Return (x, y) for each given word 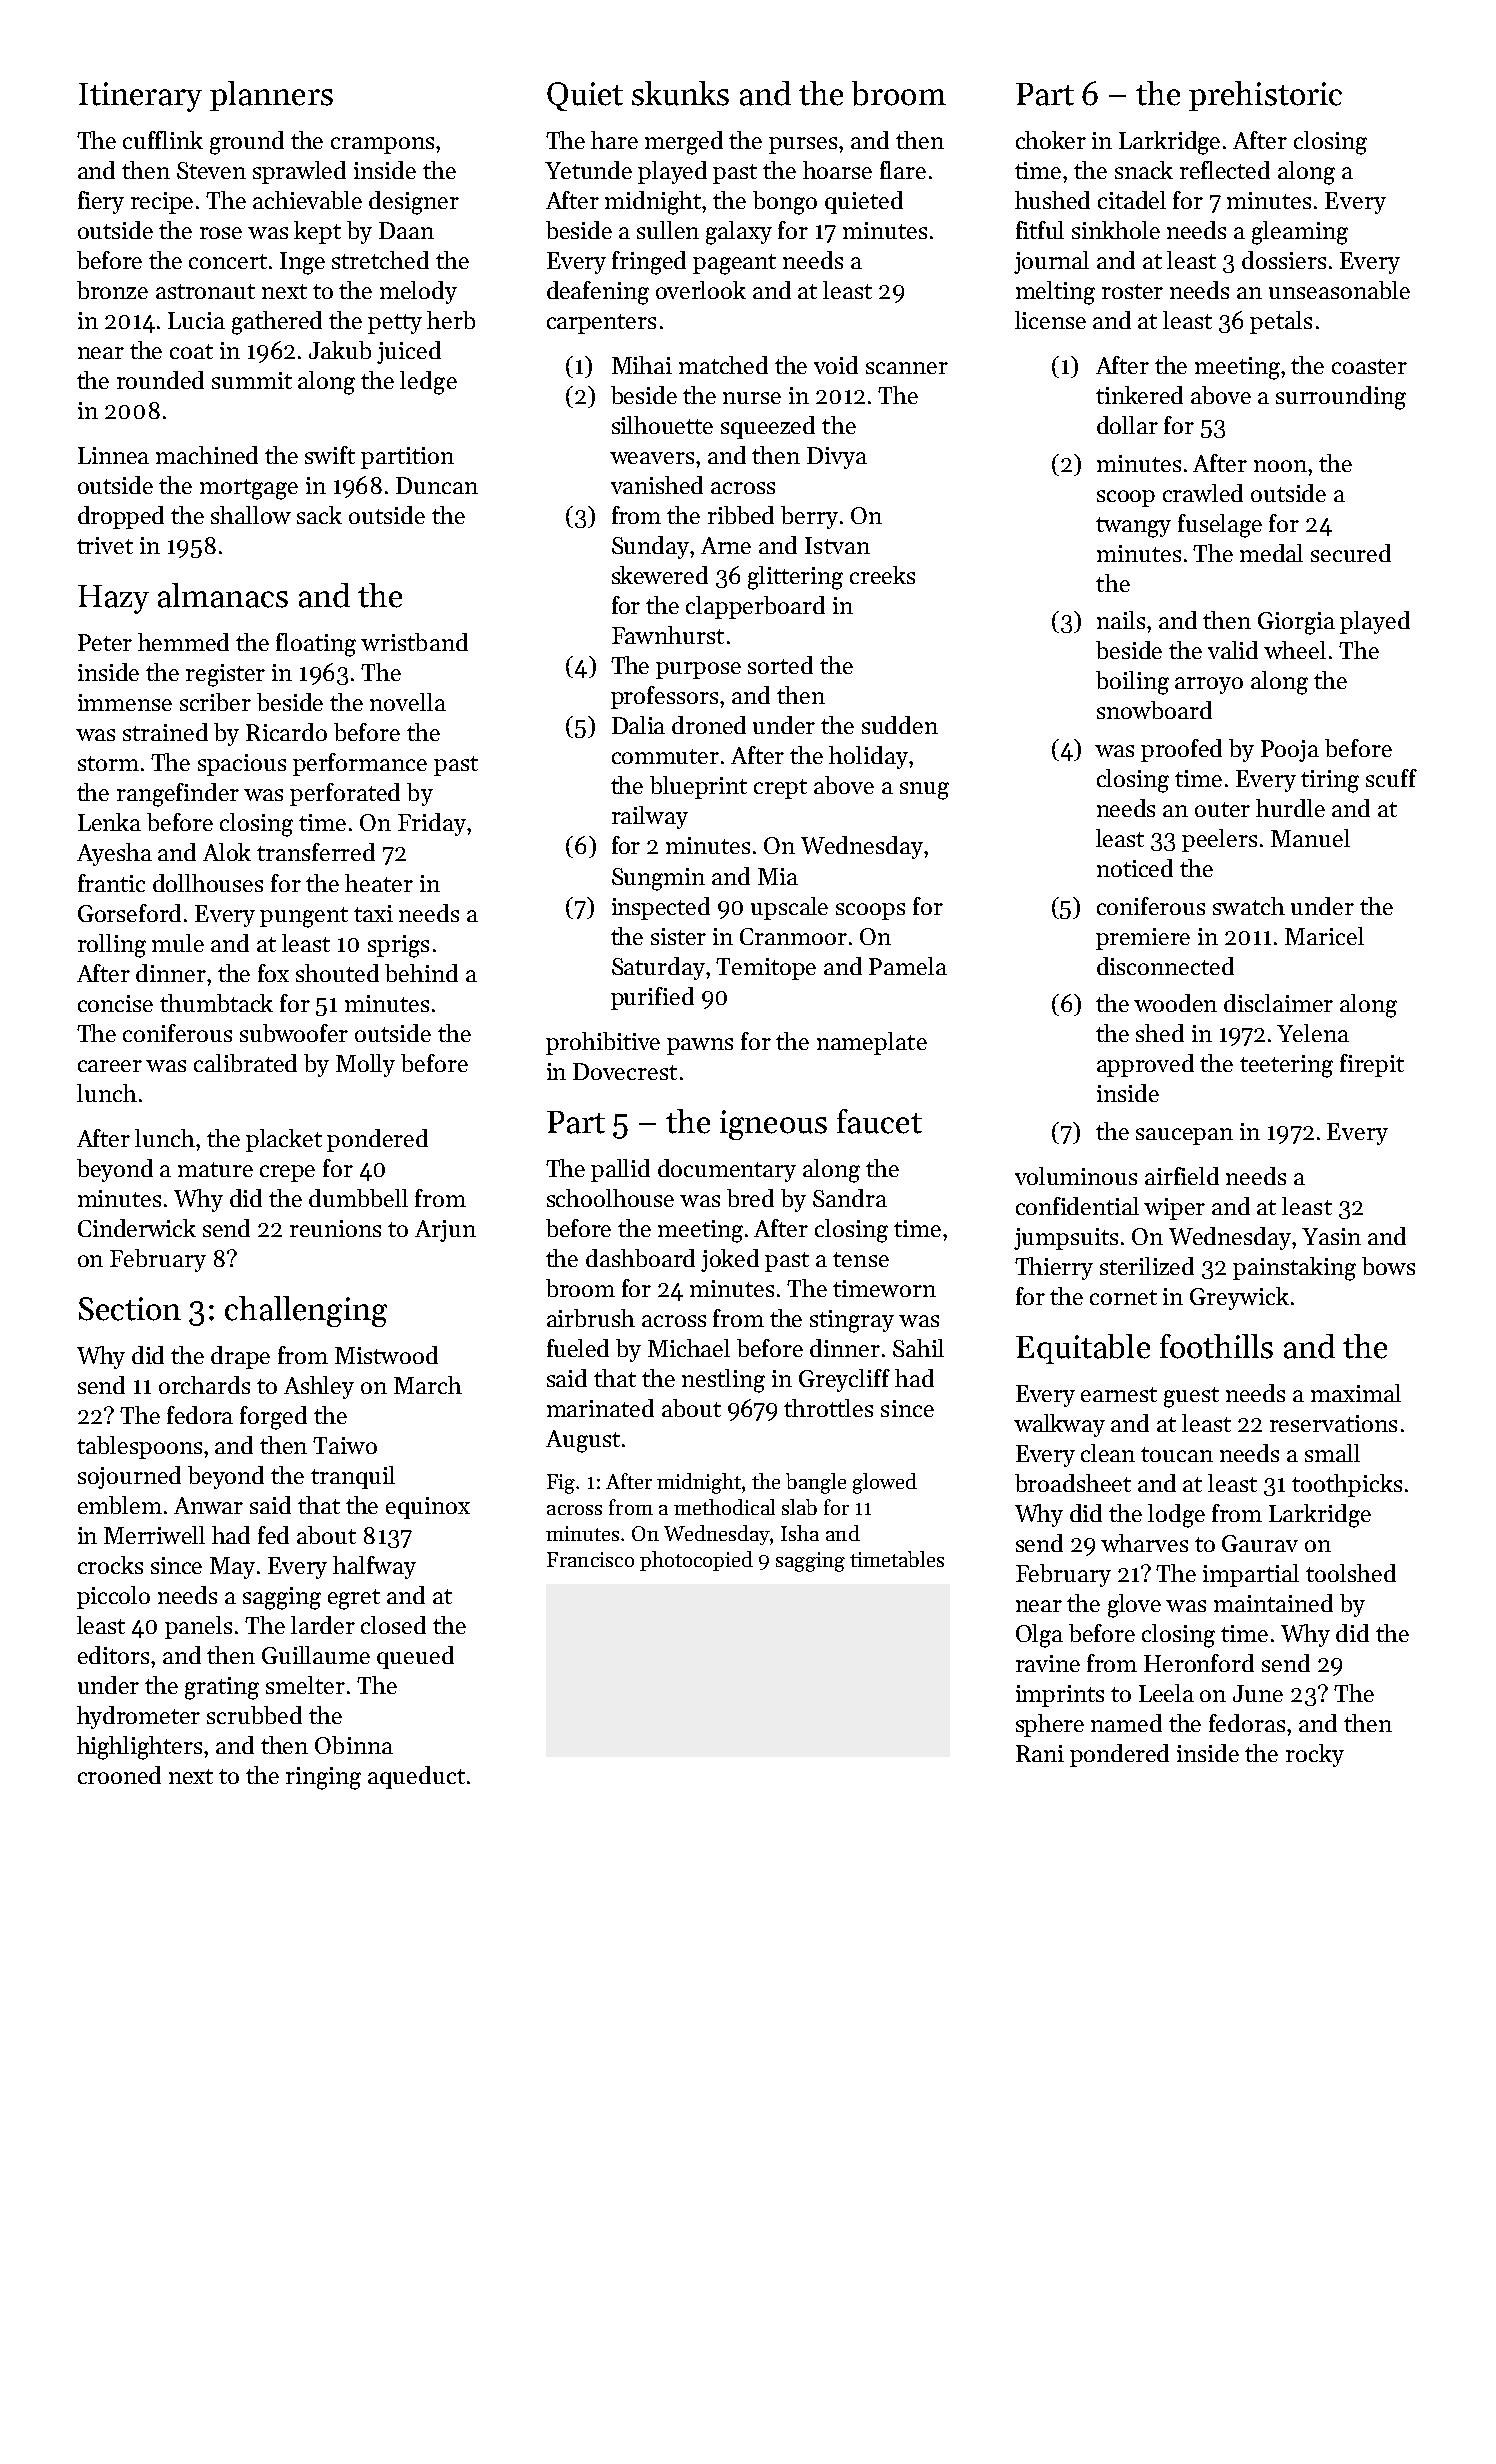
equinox (428, 1508)
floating (316, 645)
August (583, 1441)
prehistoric (1265, 96)
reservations (1333, 1423)
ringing (323, 1778)
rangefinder (178, 795)
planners (271, 96)
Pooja (1290, 751)
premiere (1143, 939)
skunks (680, 93)
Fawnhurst (668, 635)
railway (650, 817)
